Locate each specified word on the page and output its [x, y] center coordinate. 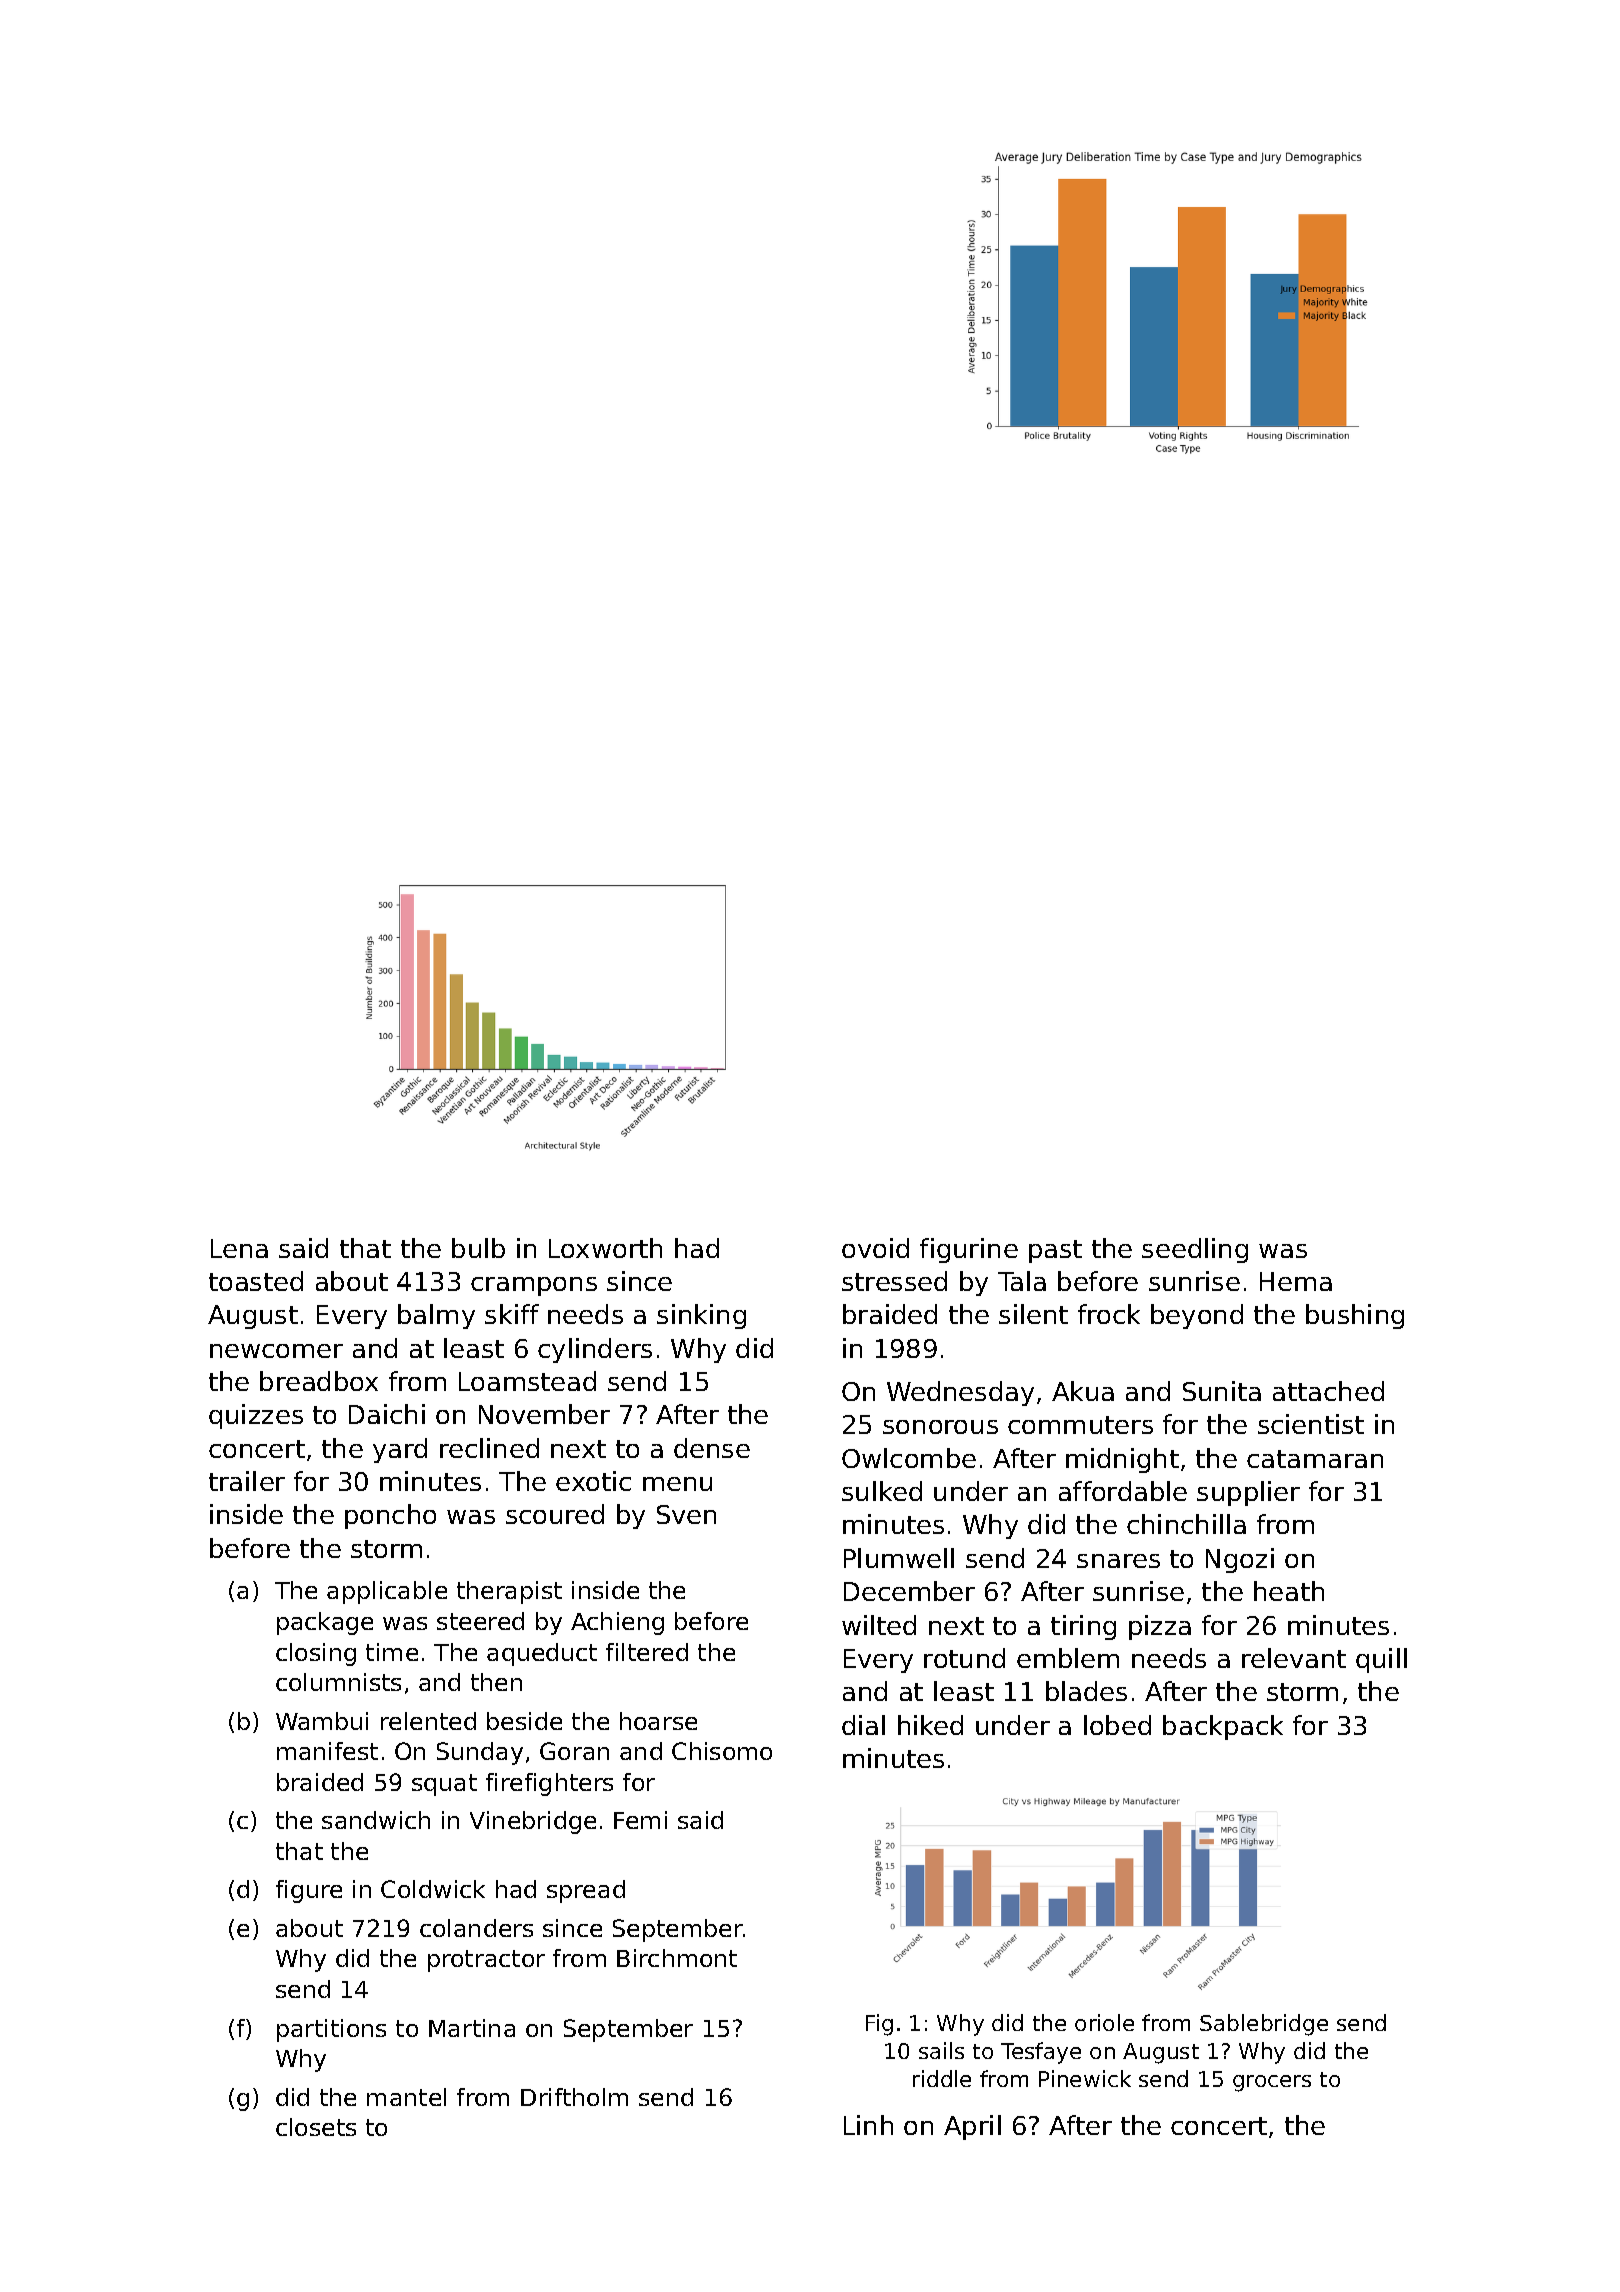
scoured [555, 1514]
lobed [1117, 1725]
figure [309, 1891]
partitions [331, 2030]
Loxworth [605, 1248]
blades [1086, 1691]
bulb [478, 1248]
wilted [879, 1625]
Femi [640, 1820]
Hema [1296, 1281]
